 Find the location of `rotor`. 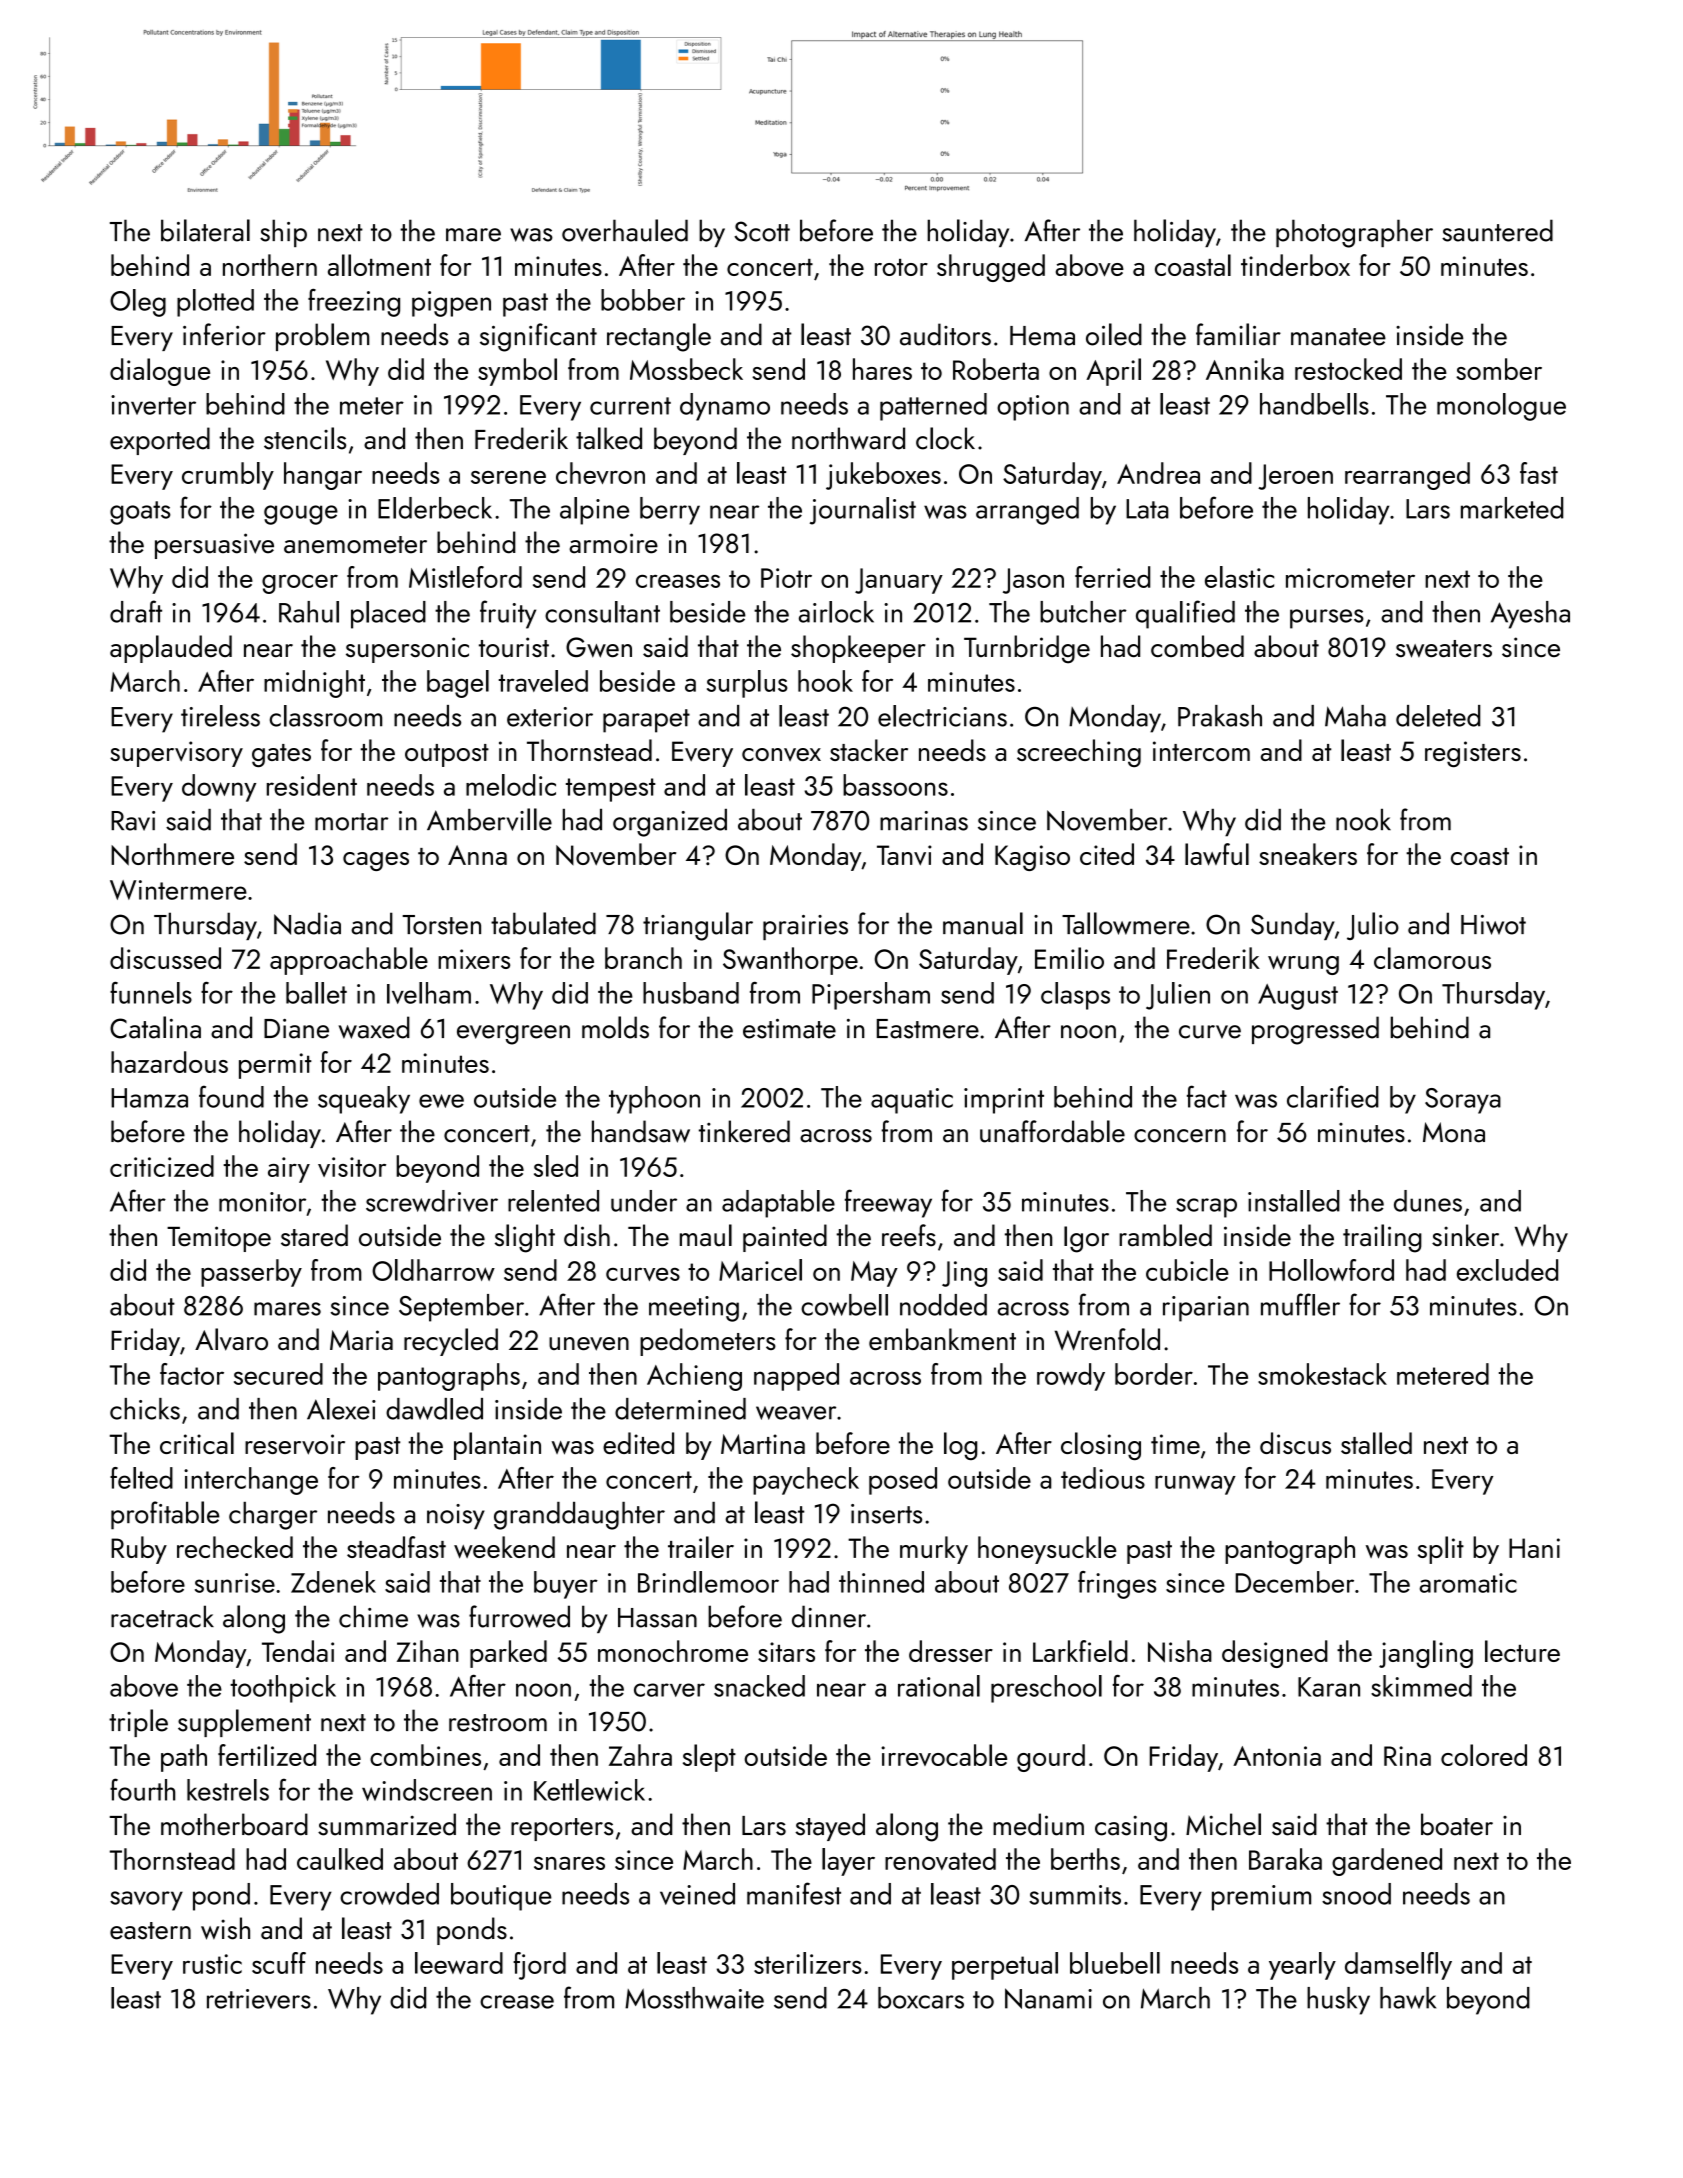

rotor is located at coordinates (901, 267).
